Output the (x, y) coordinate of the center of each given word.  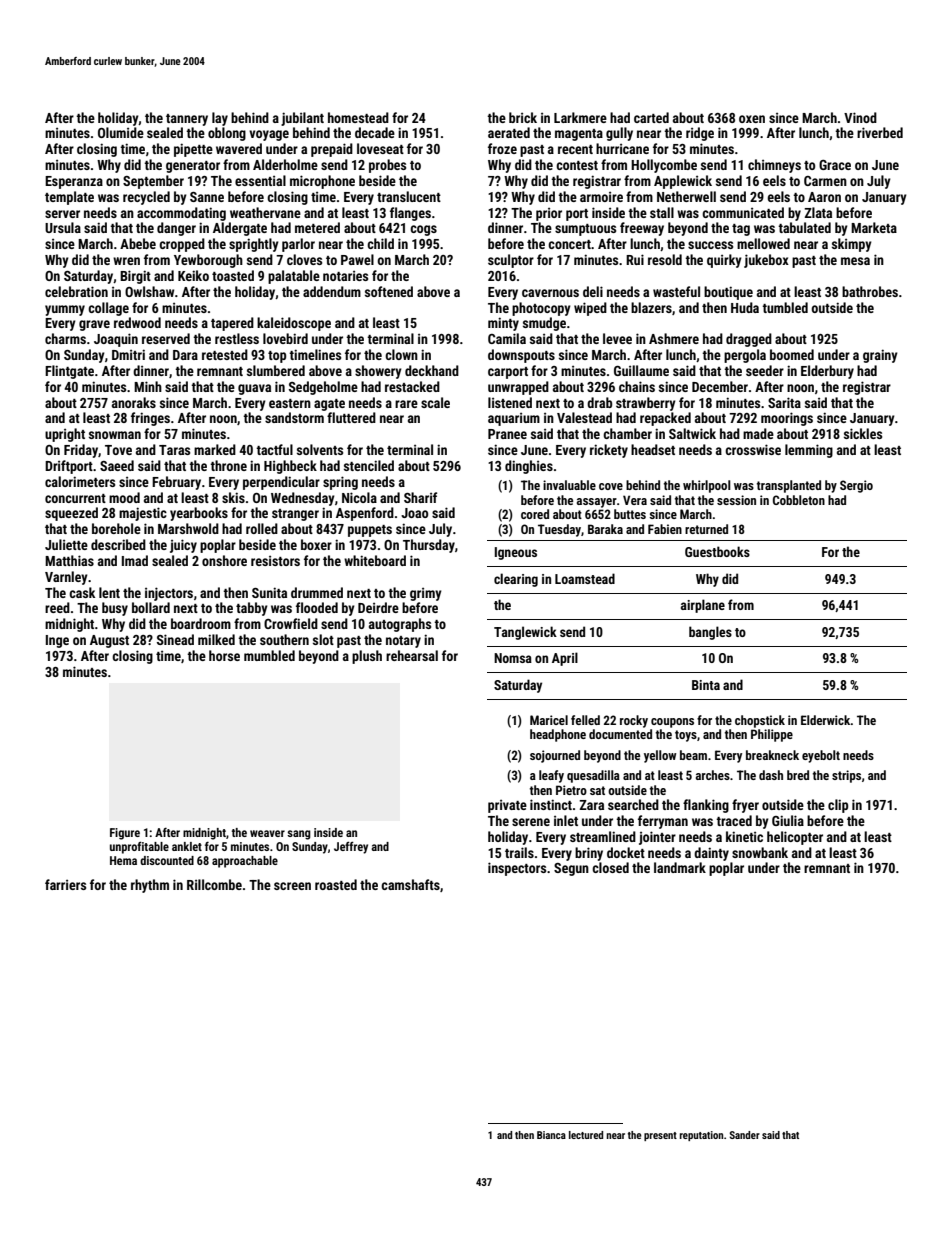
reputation (701, 1136)
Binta (706, 685)
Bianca (551, 1135)
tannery (187, 120)
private (507, 806)
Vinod (860, 117)
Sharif (420, 497)
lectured (586, 1135)
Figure (125, 834)
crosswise (753, 449)
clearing (516, 580)
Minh (148, 386)
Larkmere (580, 117)
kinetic (744, 836)
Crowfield (291, 623)
